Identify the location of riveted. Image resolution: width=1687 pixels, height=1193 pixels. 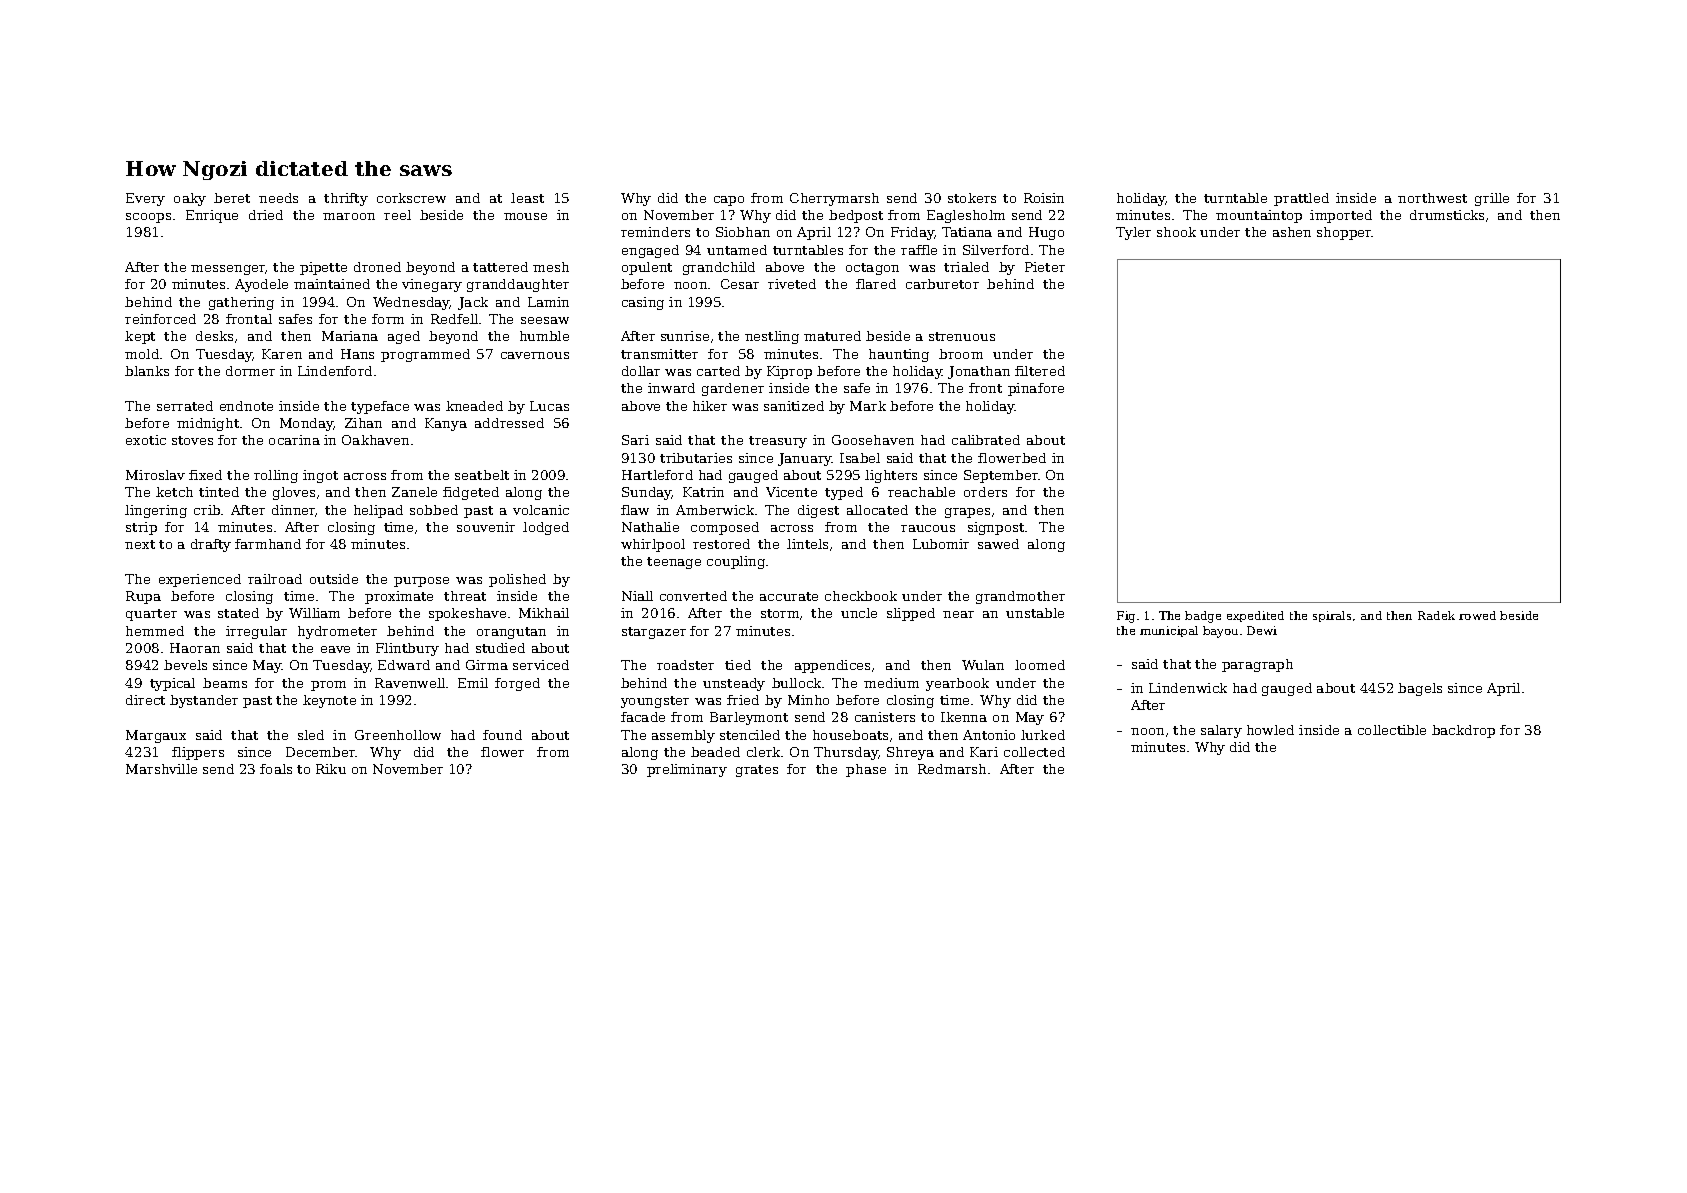
(792, 284).
